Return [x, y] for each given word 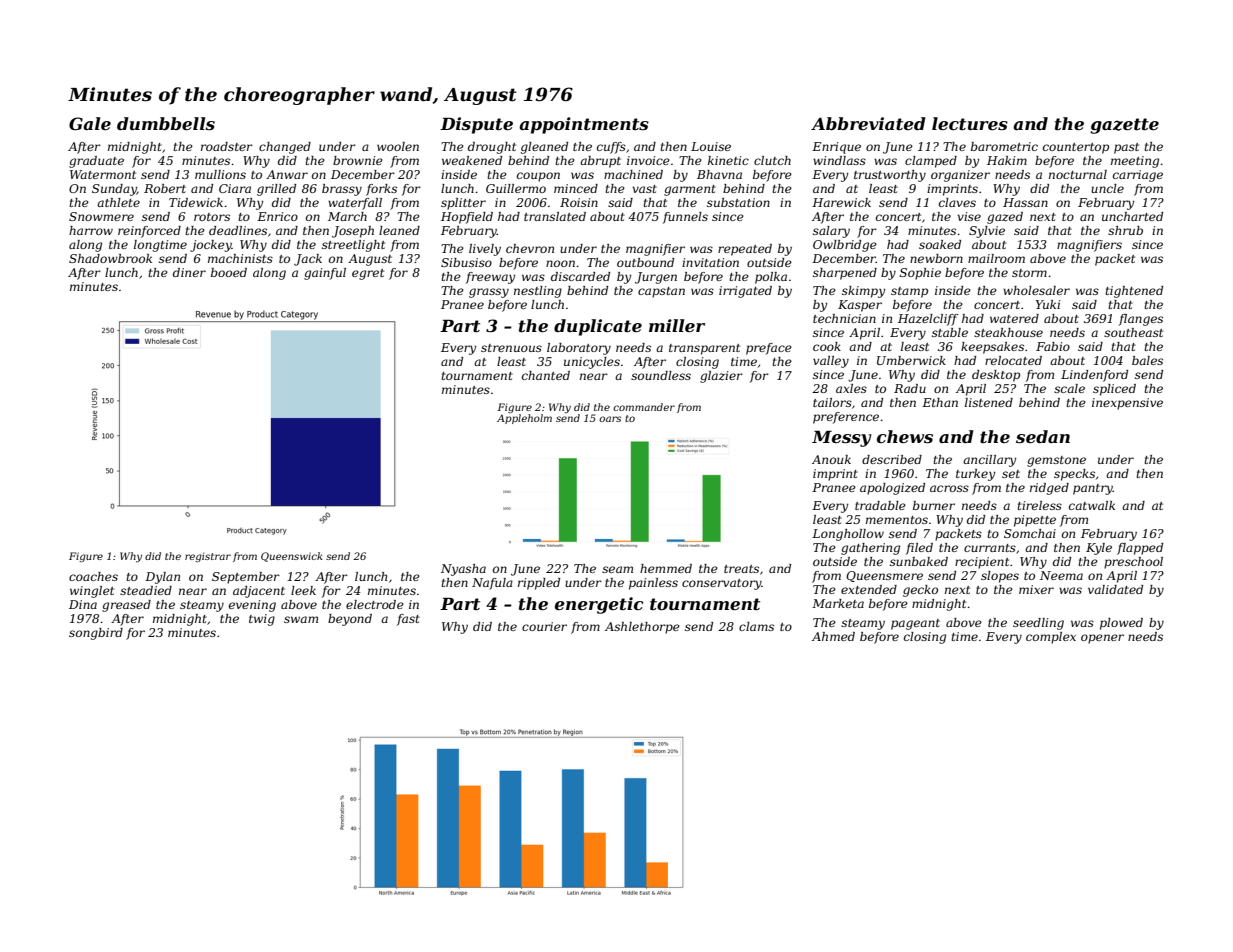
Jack [308, 260]
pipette [1035, 521]
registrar [208, 557]
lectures [970, 123]
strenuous [511, 348]
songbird [96, 634]
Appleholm [524, 419]
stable [950, 332]
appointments [584, 125]
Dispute [476, 125]
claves [957, 202]
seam [617, 569]
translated [555, 216]
